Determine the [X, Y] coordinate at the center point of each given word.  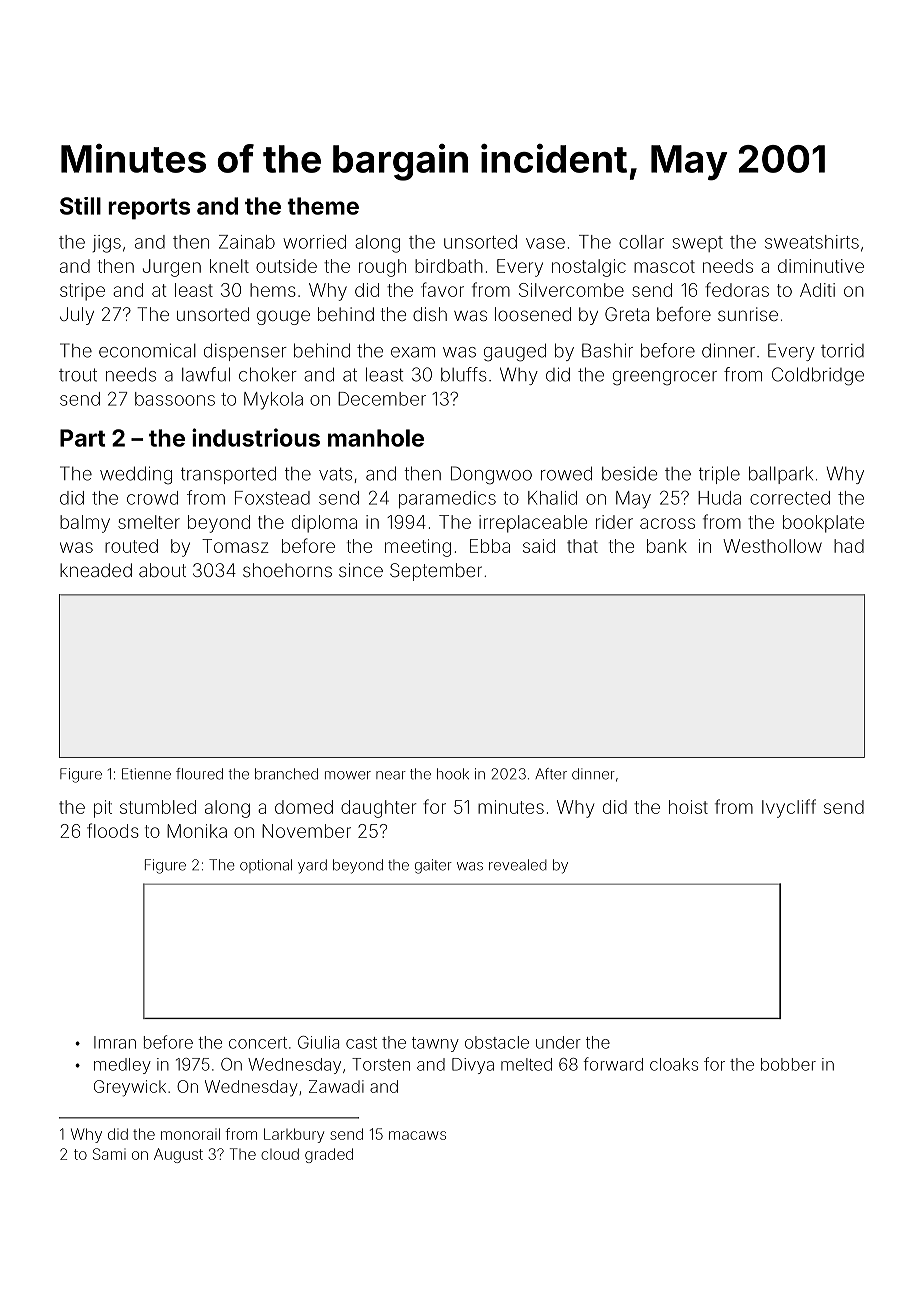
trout [78, 375]
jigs [107, 244]
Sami [109, 1154]
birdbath [449, 266]
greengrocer [665, 378]
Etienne [146, 774]
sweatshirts [812, 242]
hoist [688, 807]
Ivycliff [789, 808]
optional [266, 866]
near [391, 775]
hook [453, 774]
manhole [376, 438]
